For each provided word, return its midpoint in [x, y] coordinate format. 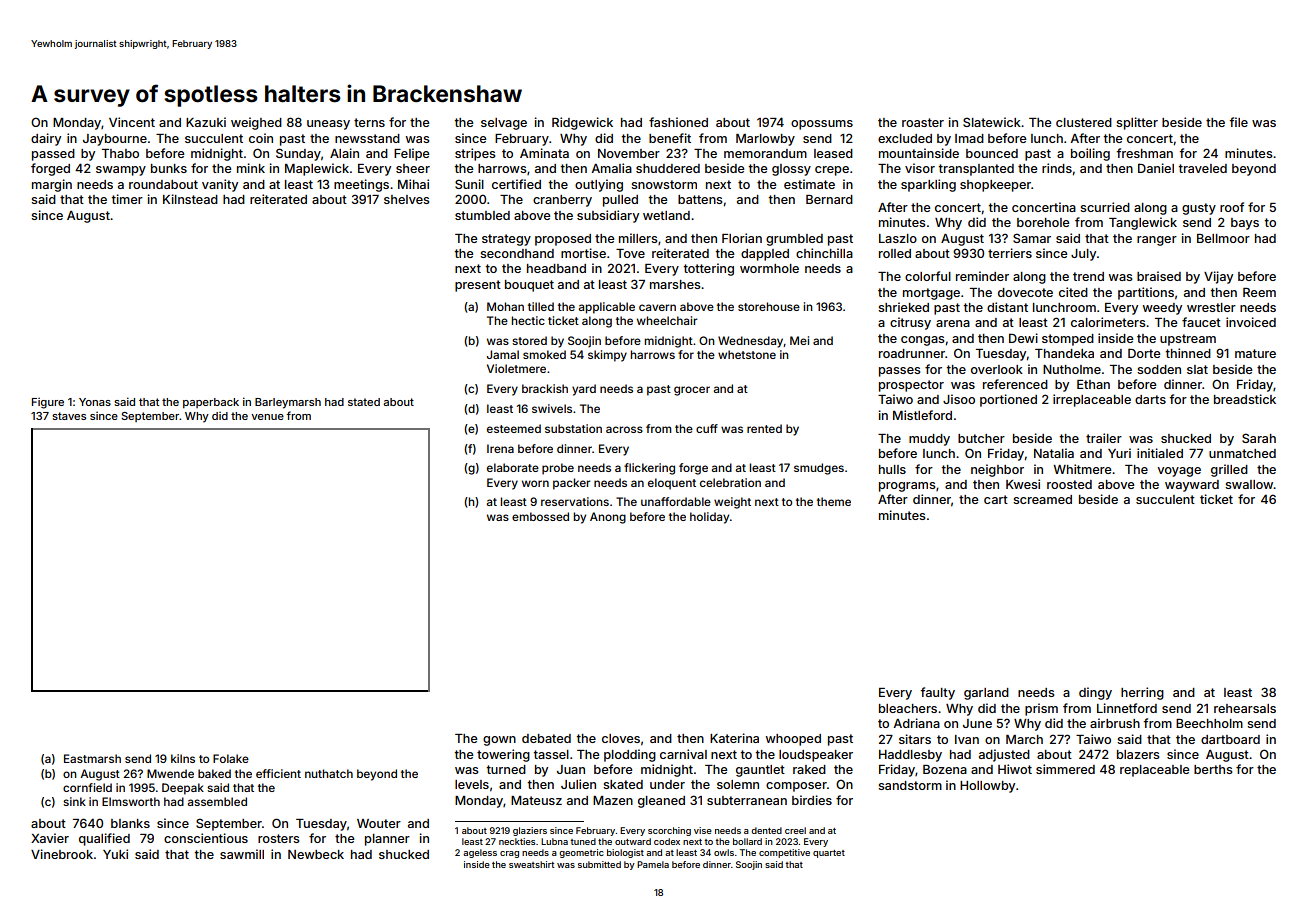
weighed [256, 123]
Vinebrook [62, 854]
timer [127, 199]
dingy [1095, 693]
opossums [822, 125]
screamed [1042, 499]
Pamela [653, 864]
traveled [1202, 168]
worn [535, 483]
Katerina [734, 738]
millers [638, 238]
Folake [231, 758]
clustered [1084, 122]
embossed [540, 516]
